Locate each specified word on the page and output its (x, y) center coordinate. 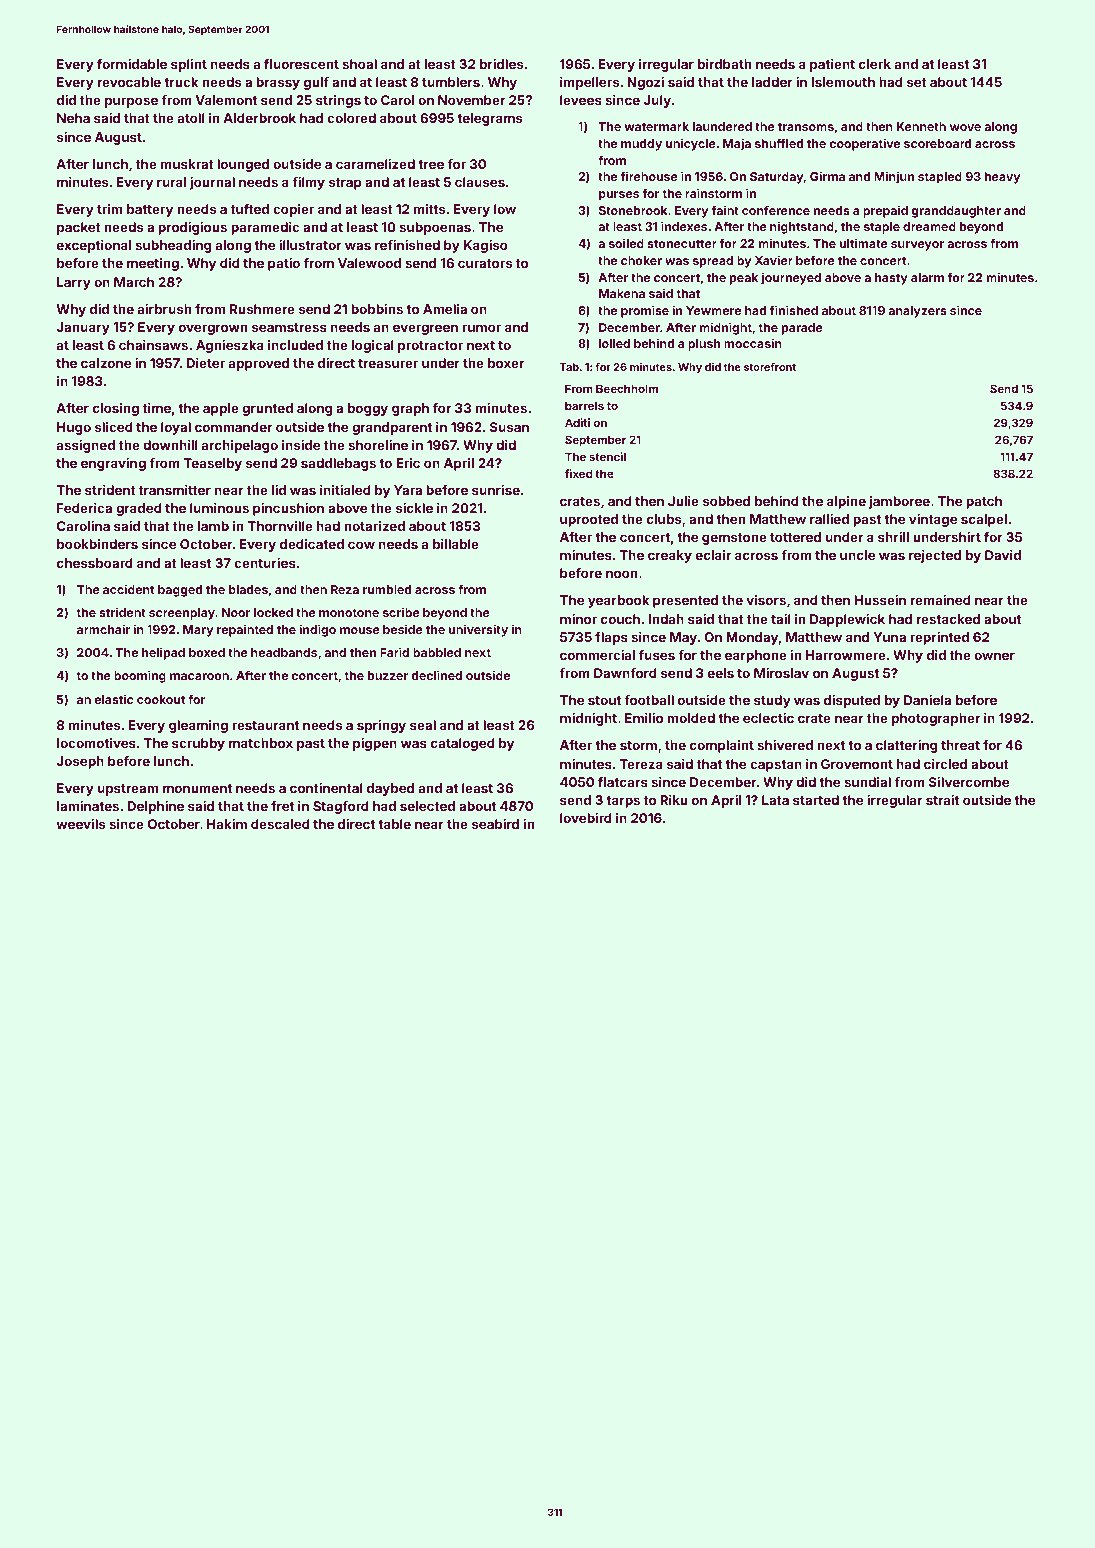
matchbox (261, 743)
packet (79, 228)
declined (436, 675)
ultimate (864, 243)
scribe (401, 612)
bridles (501, 64)
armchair (103, 629)
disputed (852, 701)
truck (181, 82)
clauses (480, 182)
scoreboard (937, 143)
